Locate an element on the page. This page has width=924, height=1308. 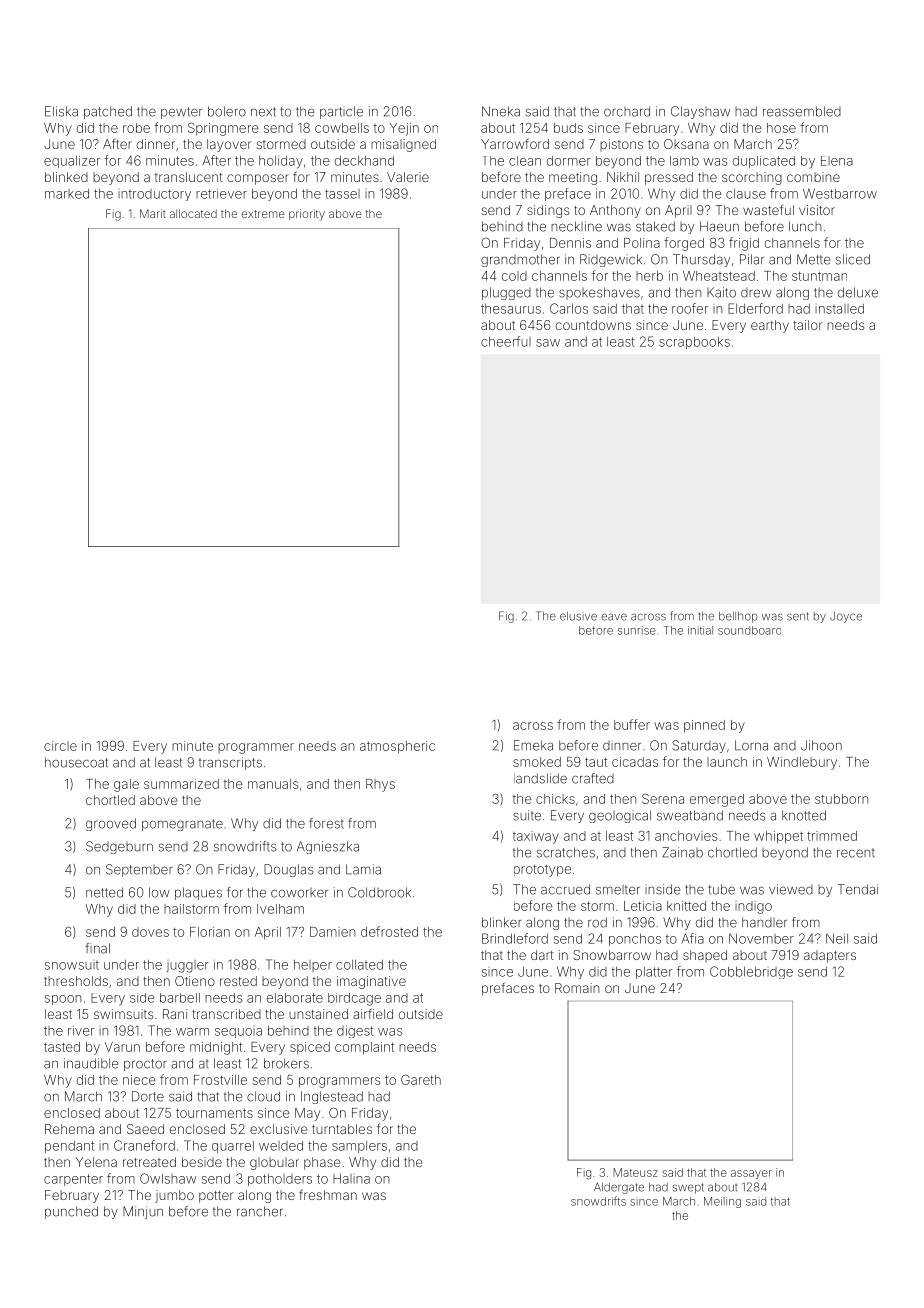
quarrel is located at coordinates (233, 1147).
